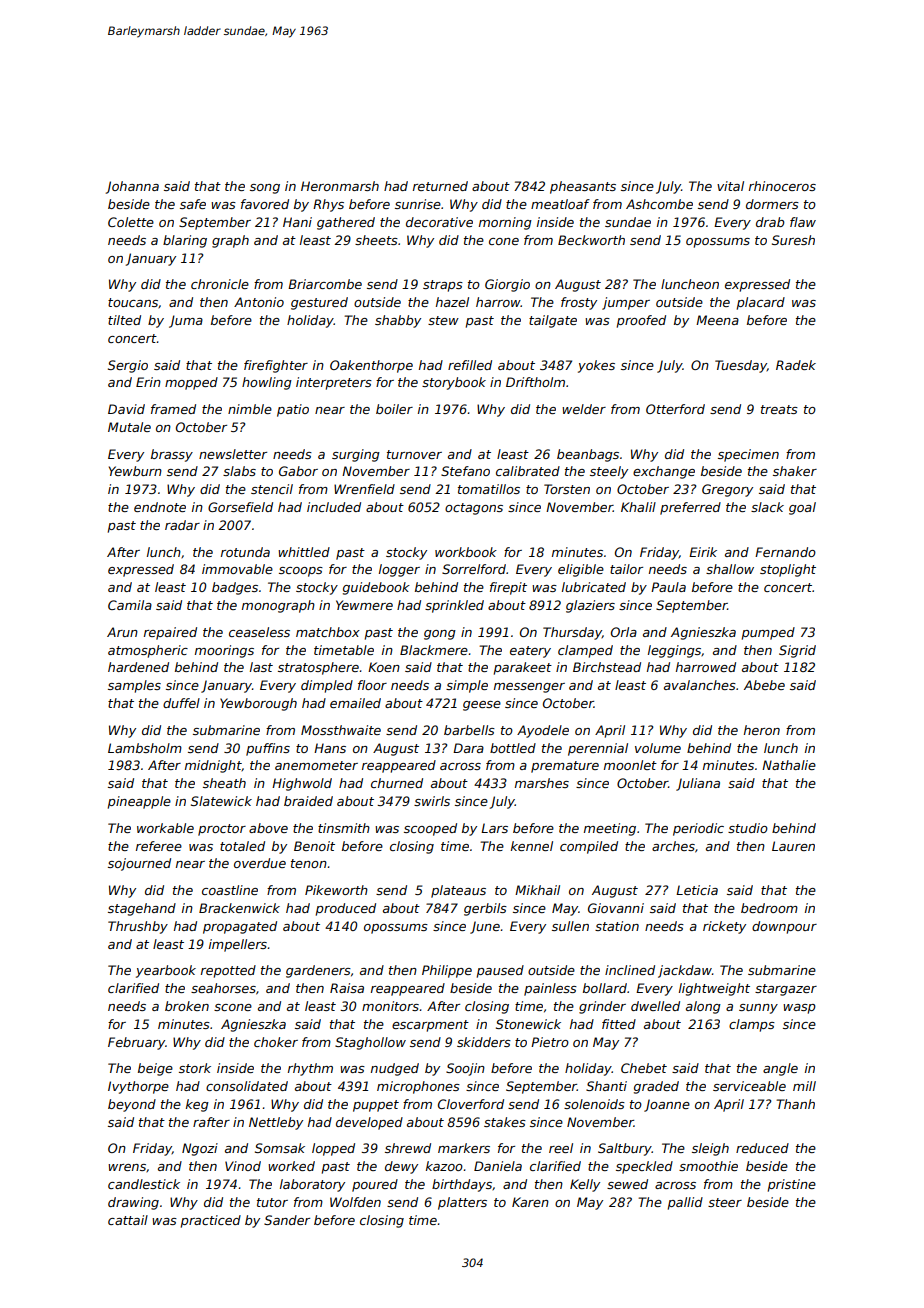 The height and width of the screenshot is (1308, 924). Describe the element at coordinates (752, 1025) in the screenshot. I see `clamps` at that location.
